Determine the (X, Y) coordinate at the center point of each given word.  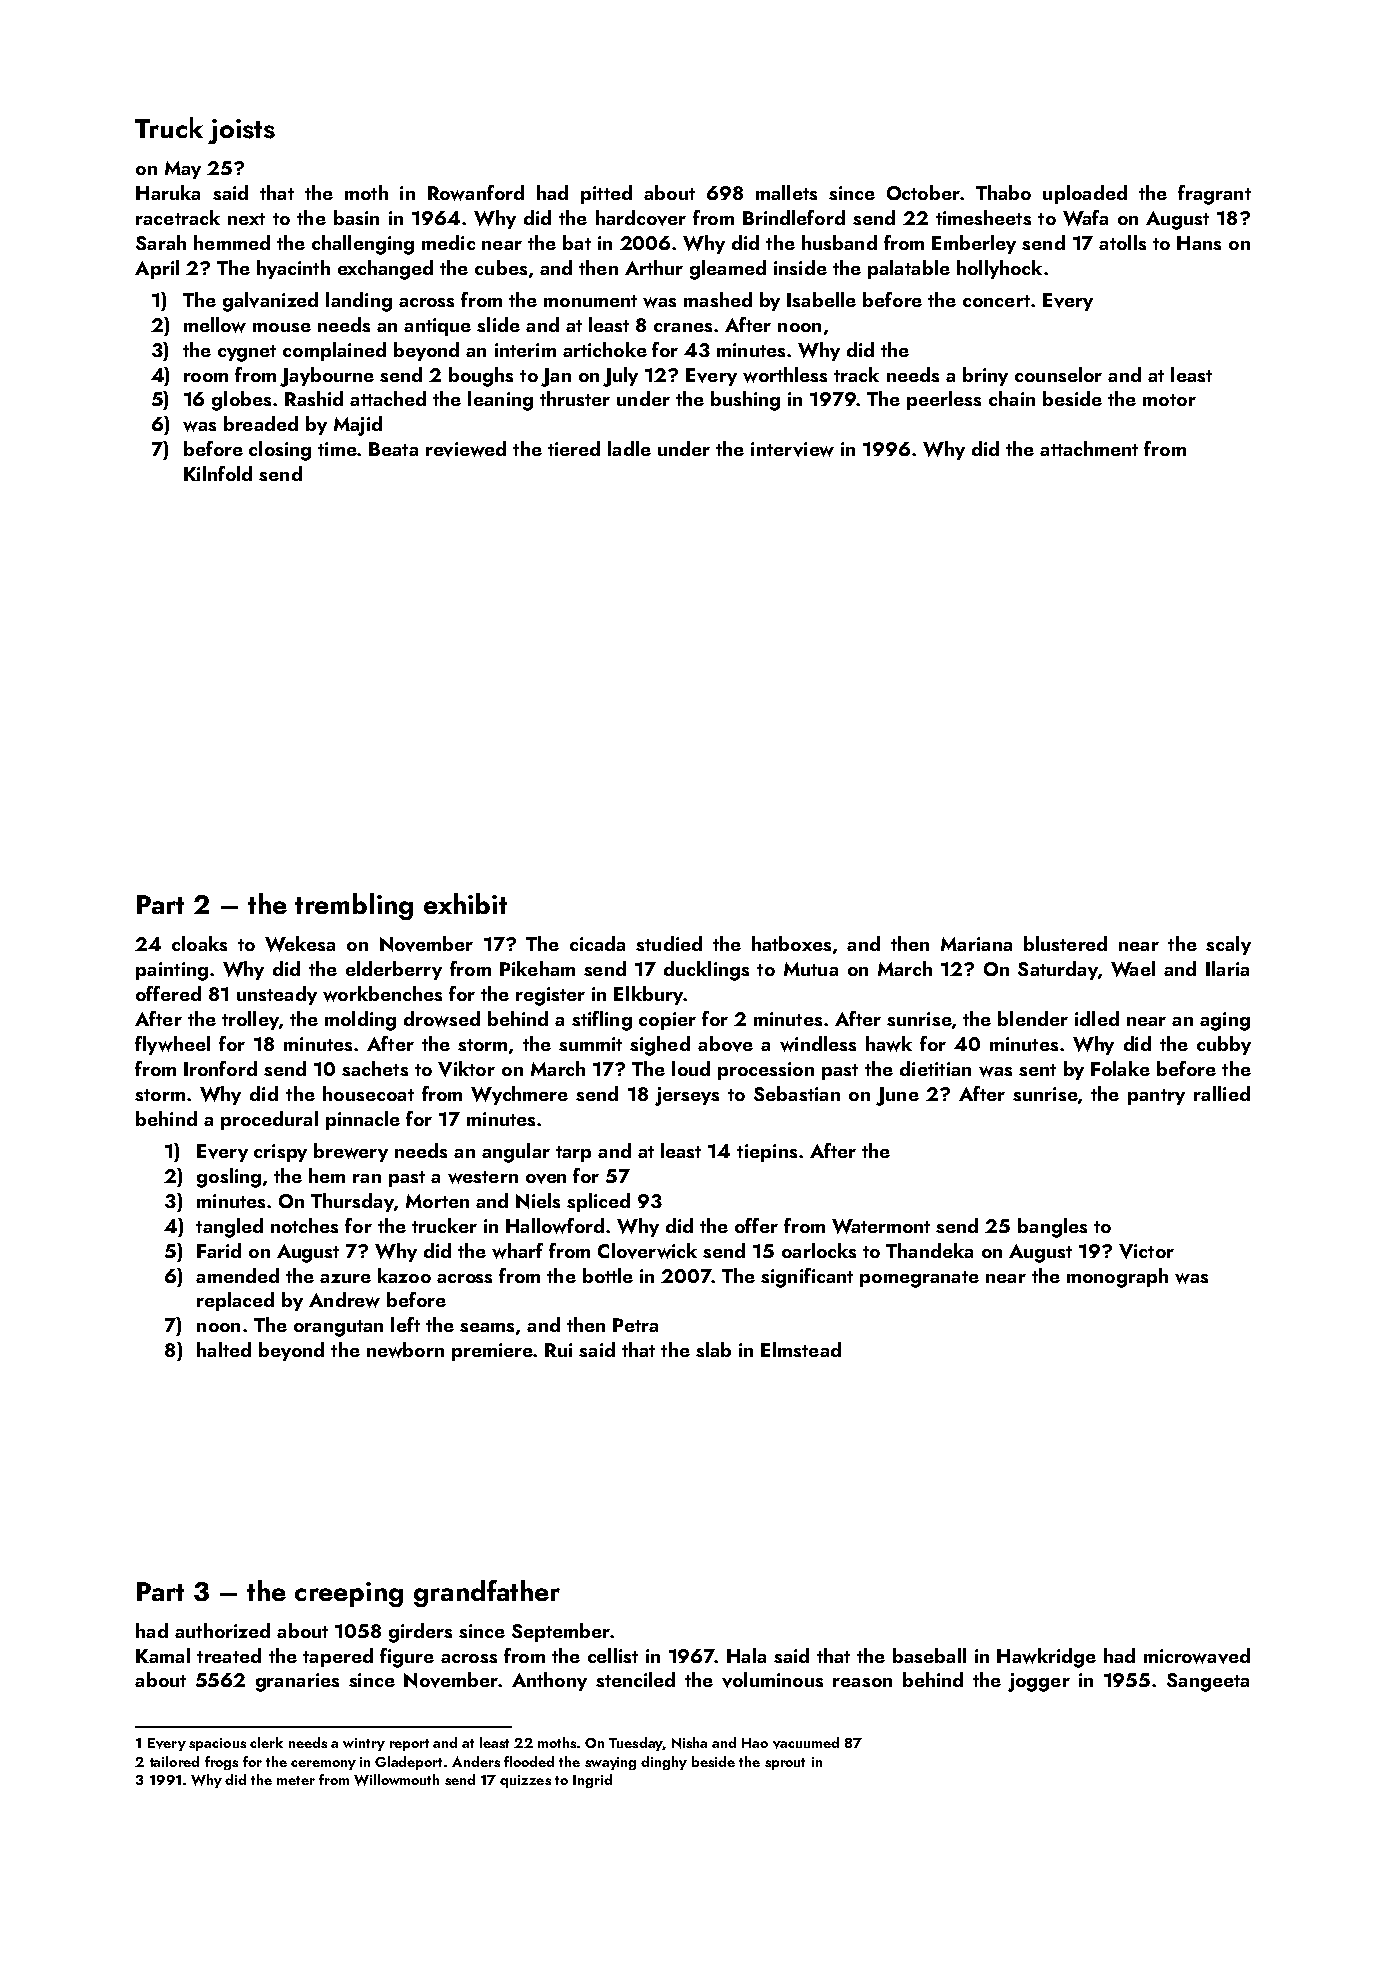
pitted (606, 194)
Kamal (163, 1655)
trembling (354, 906)
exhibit (465, 903)
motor (1169, 400)
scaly (1228, 945)
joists (241, 131)
